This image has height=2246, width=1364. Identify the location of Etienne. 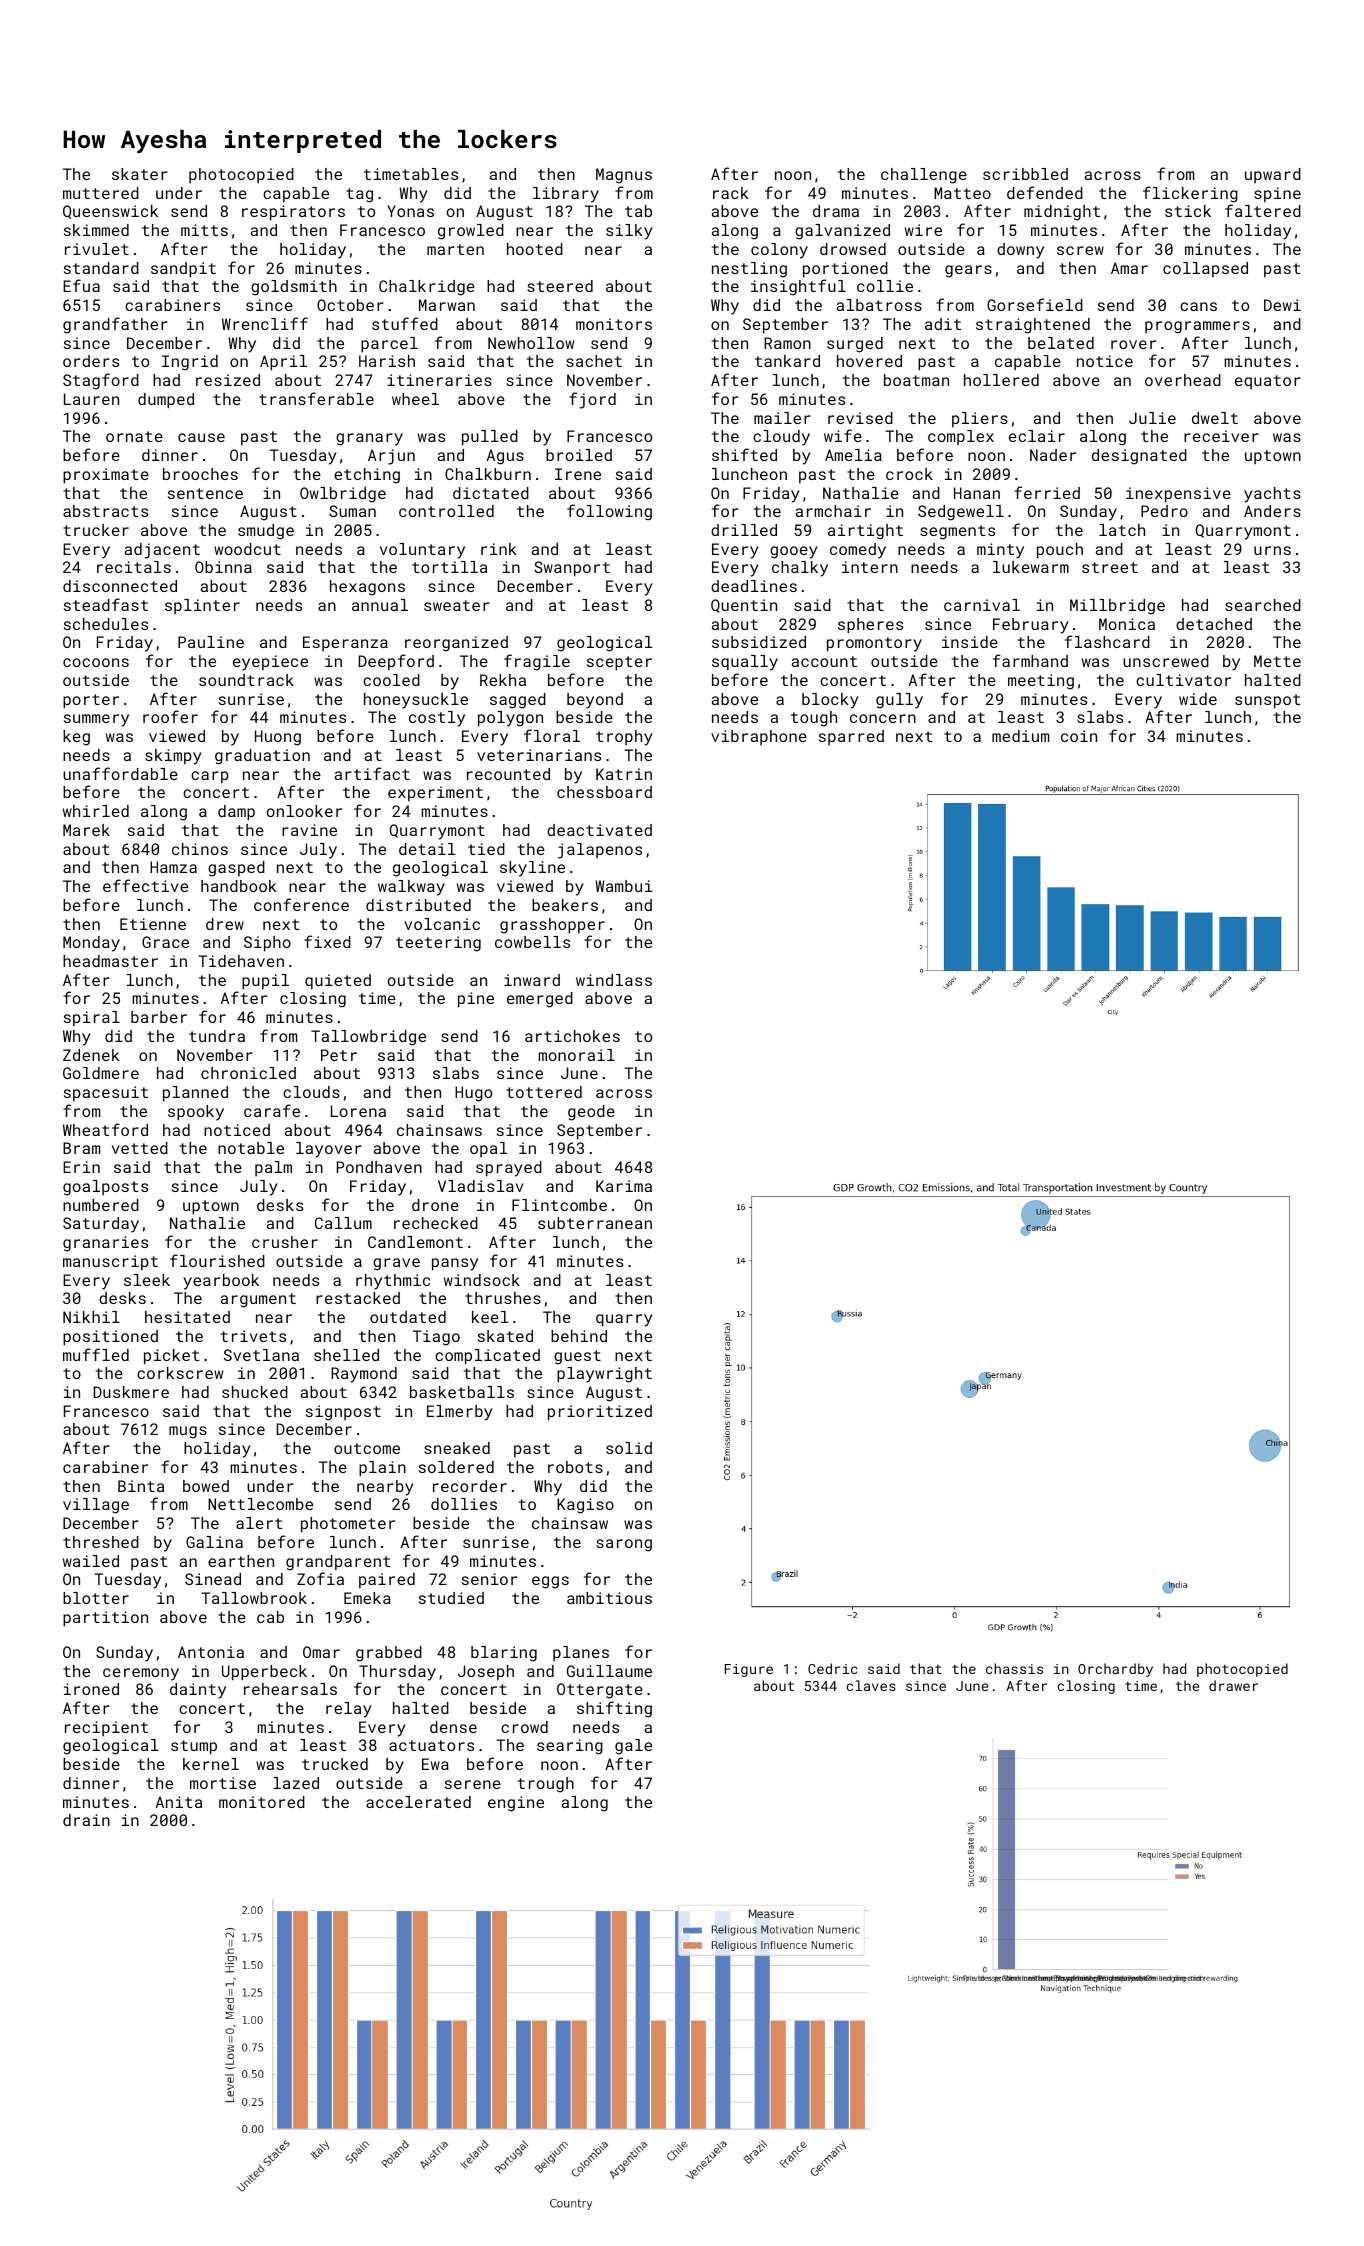
(153, 924).
